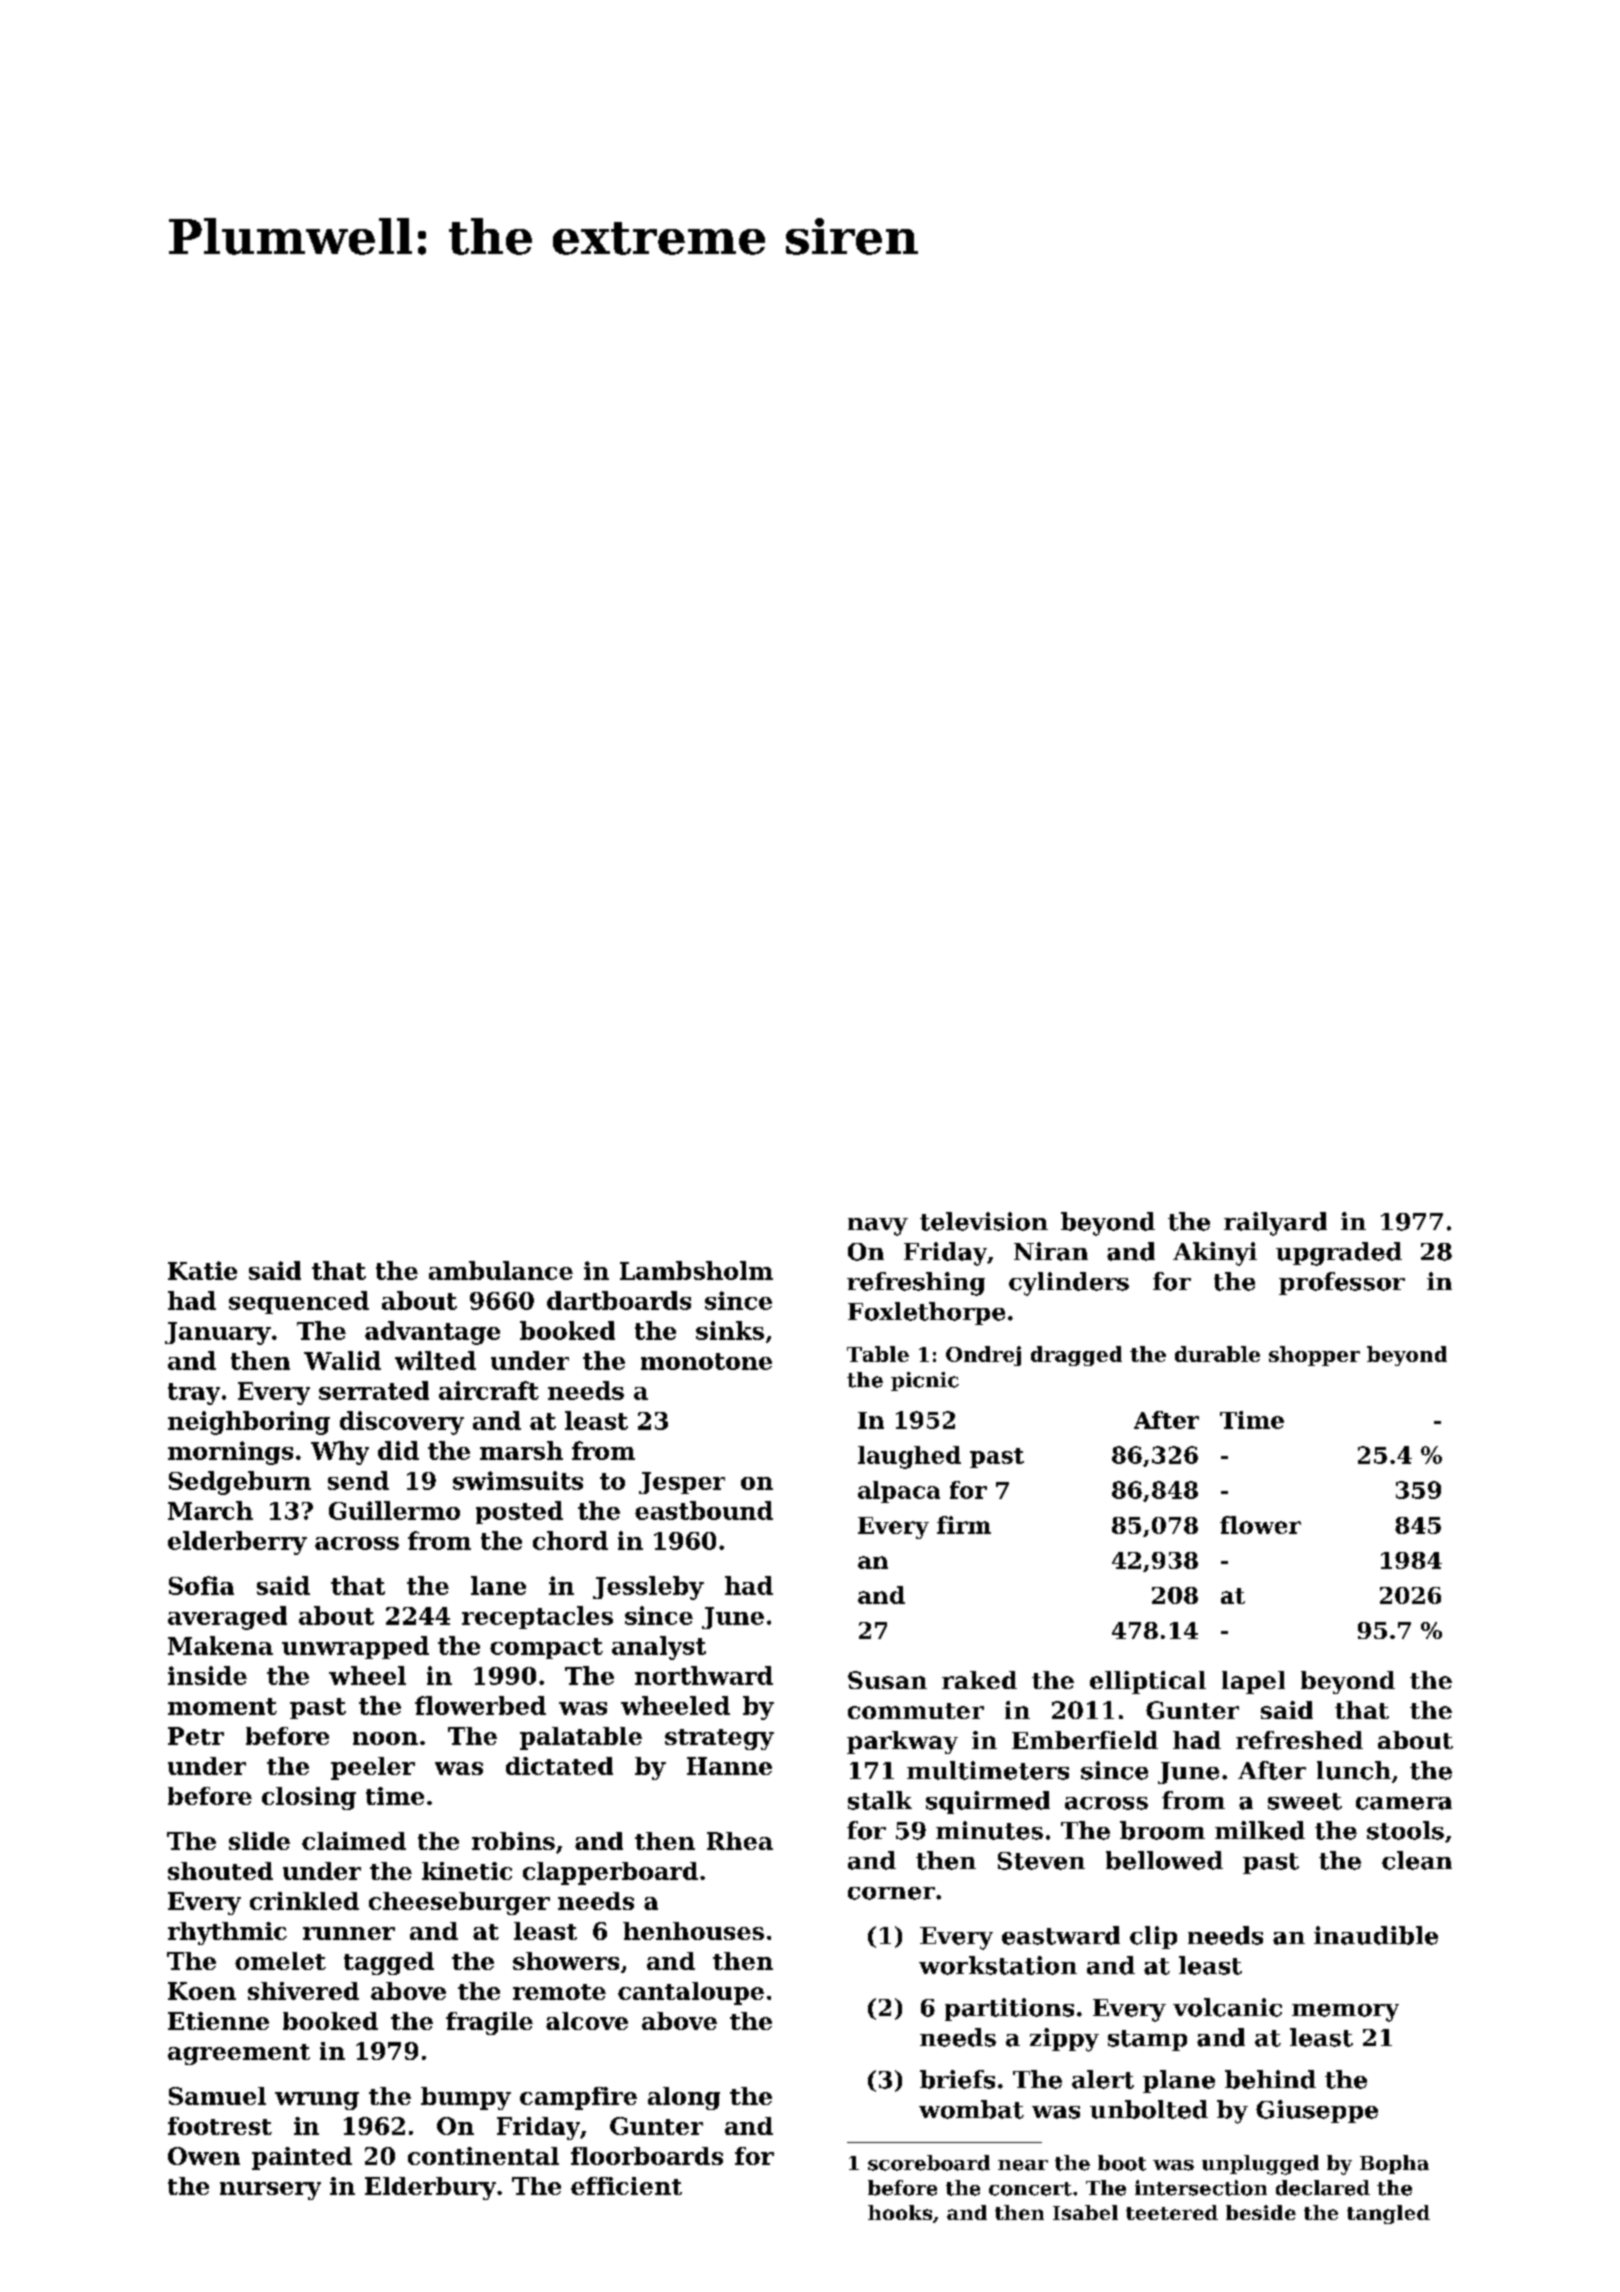 The height and width of the image is (2292, 1620). I want to click on Elderbury, so click(430, 2188).
